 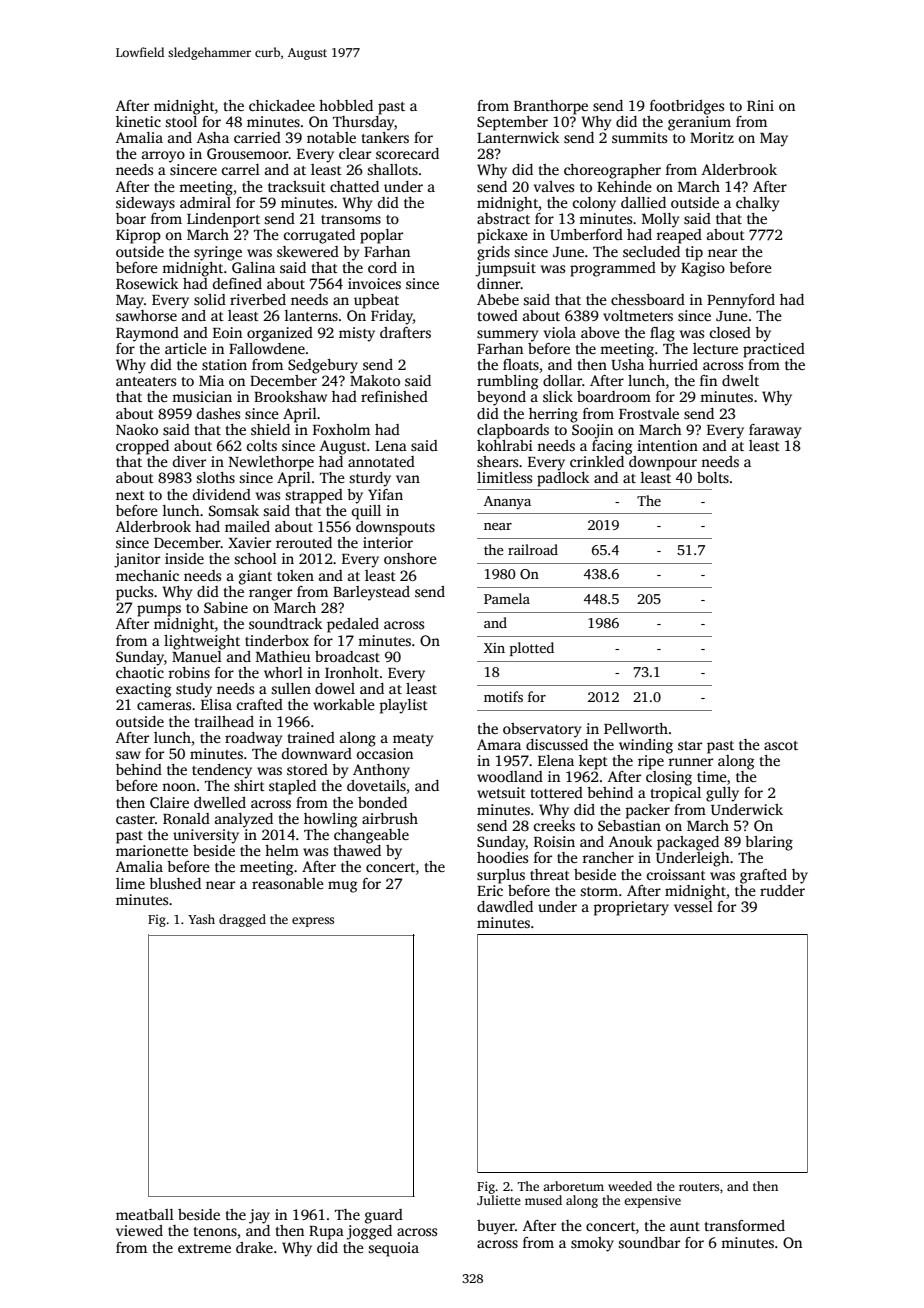 What do you see at coordinates (282, 105) in the screenshot?
I see `chickadee` at bounding box center [282, 105].
